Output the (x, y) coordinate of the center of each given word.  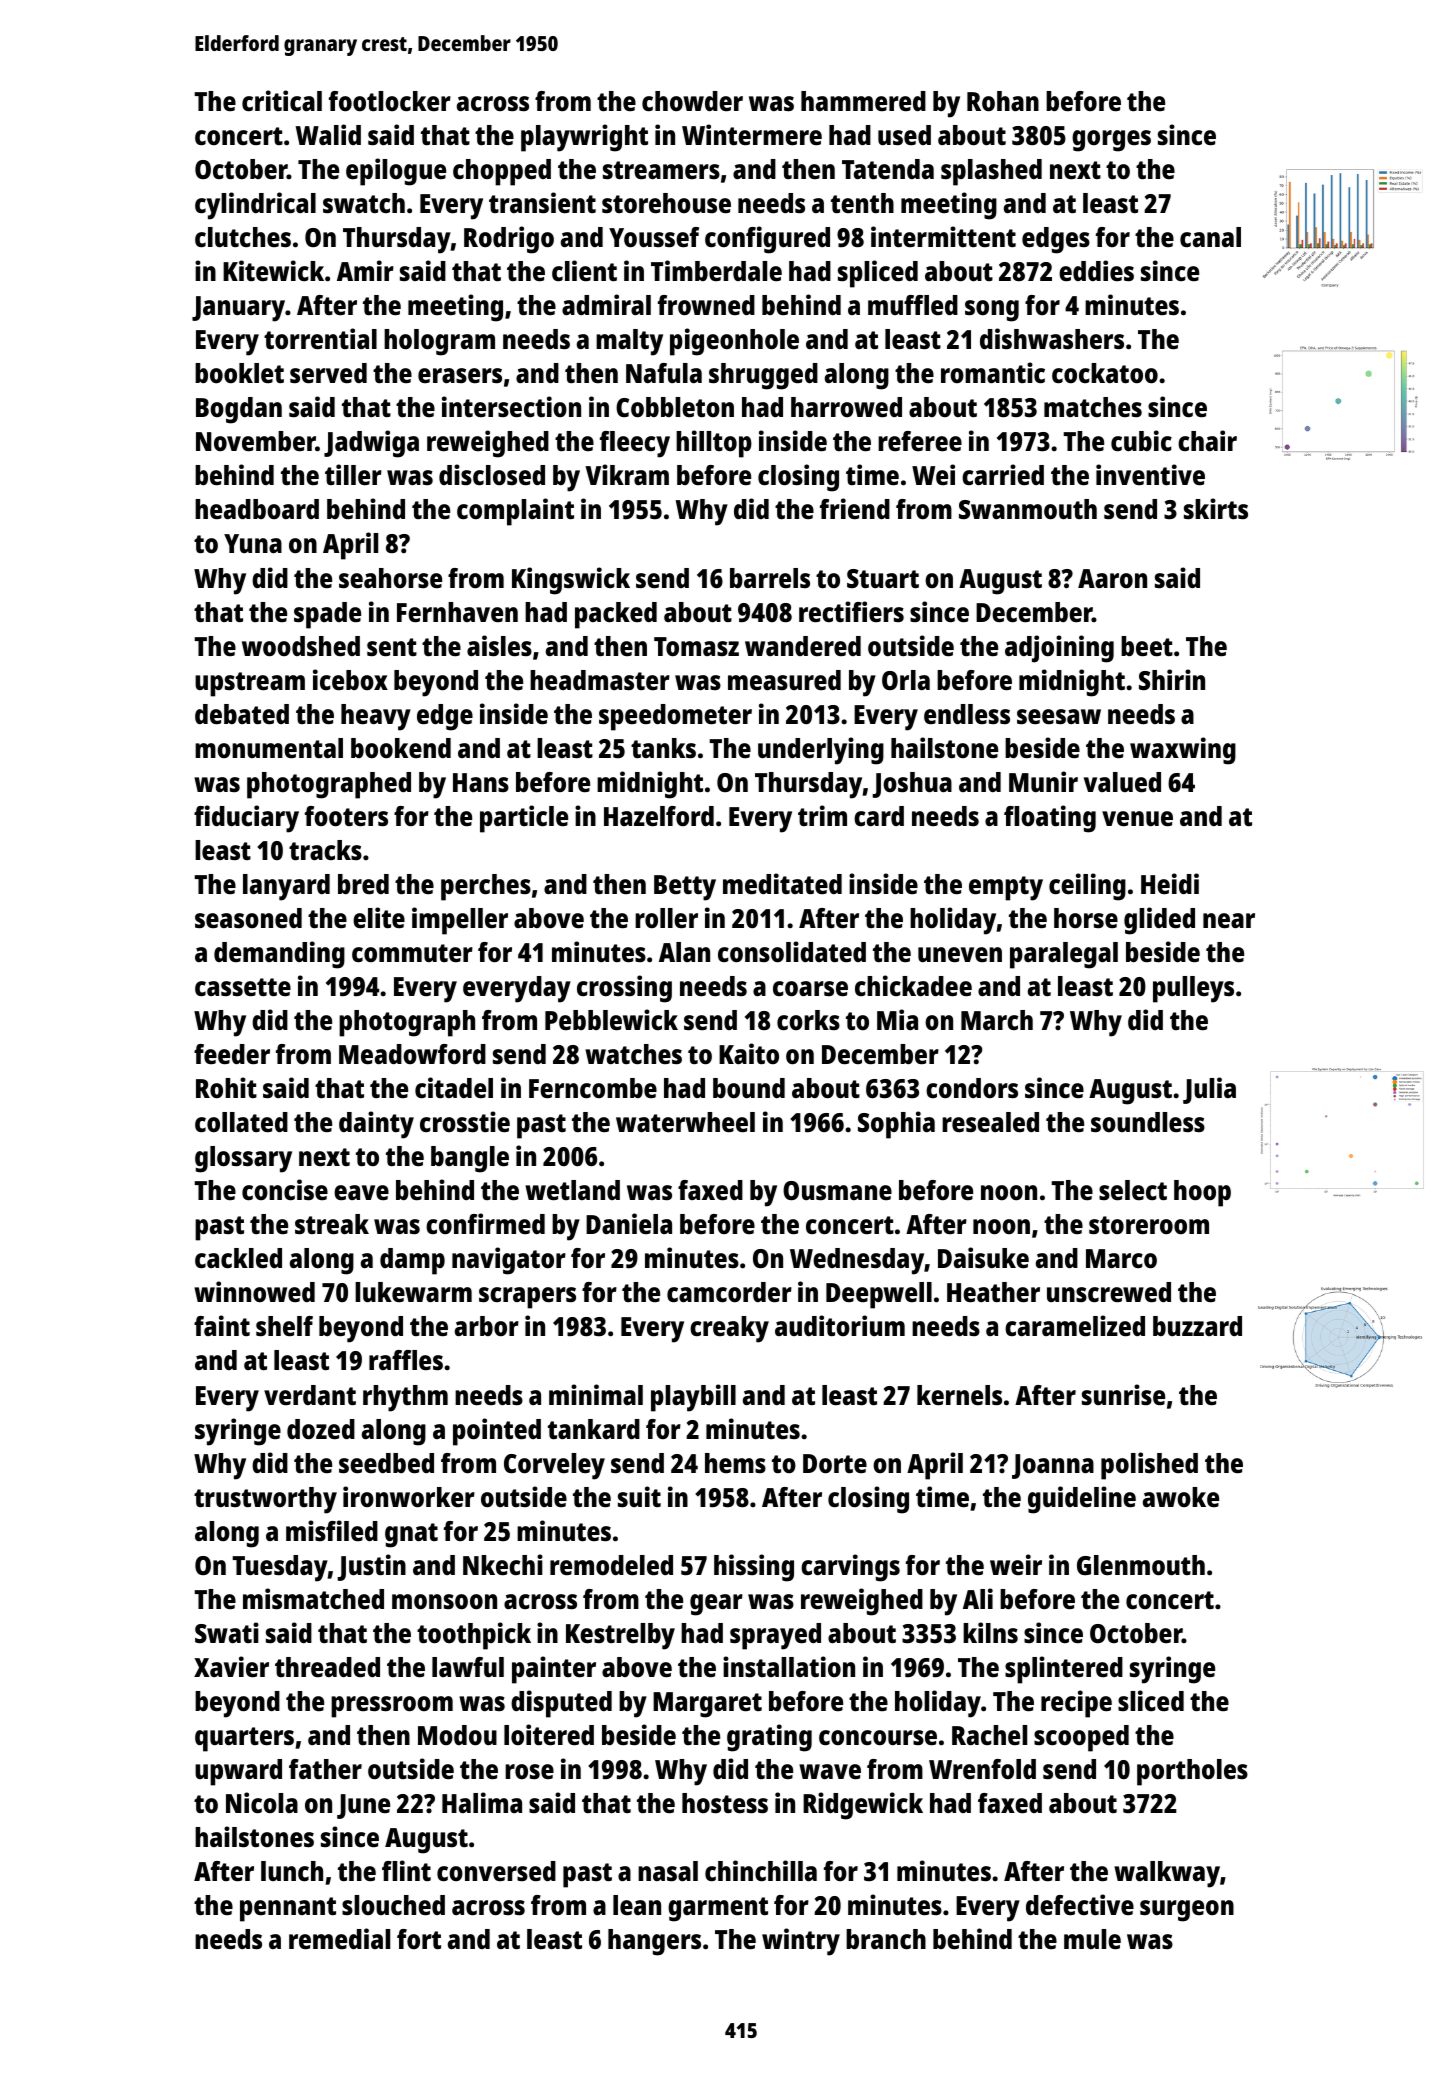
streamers (661, 170)
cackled (238, 1258)
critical (282, 100)
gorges (1111, 141)
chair (1207, 440)
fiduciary (246, 819)
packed (616, 615)
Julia (1209, 1090)
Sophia (896, 1125)
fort (419, 1939)
